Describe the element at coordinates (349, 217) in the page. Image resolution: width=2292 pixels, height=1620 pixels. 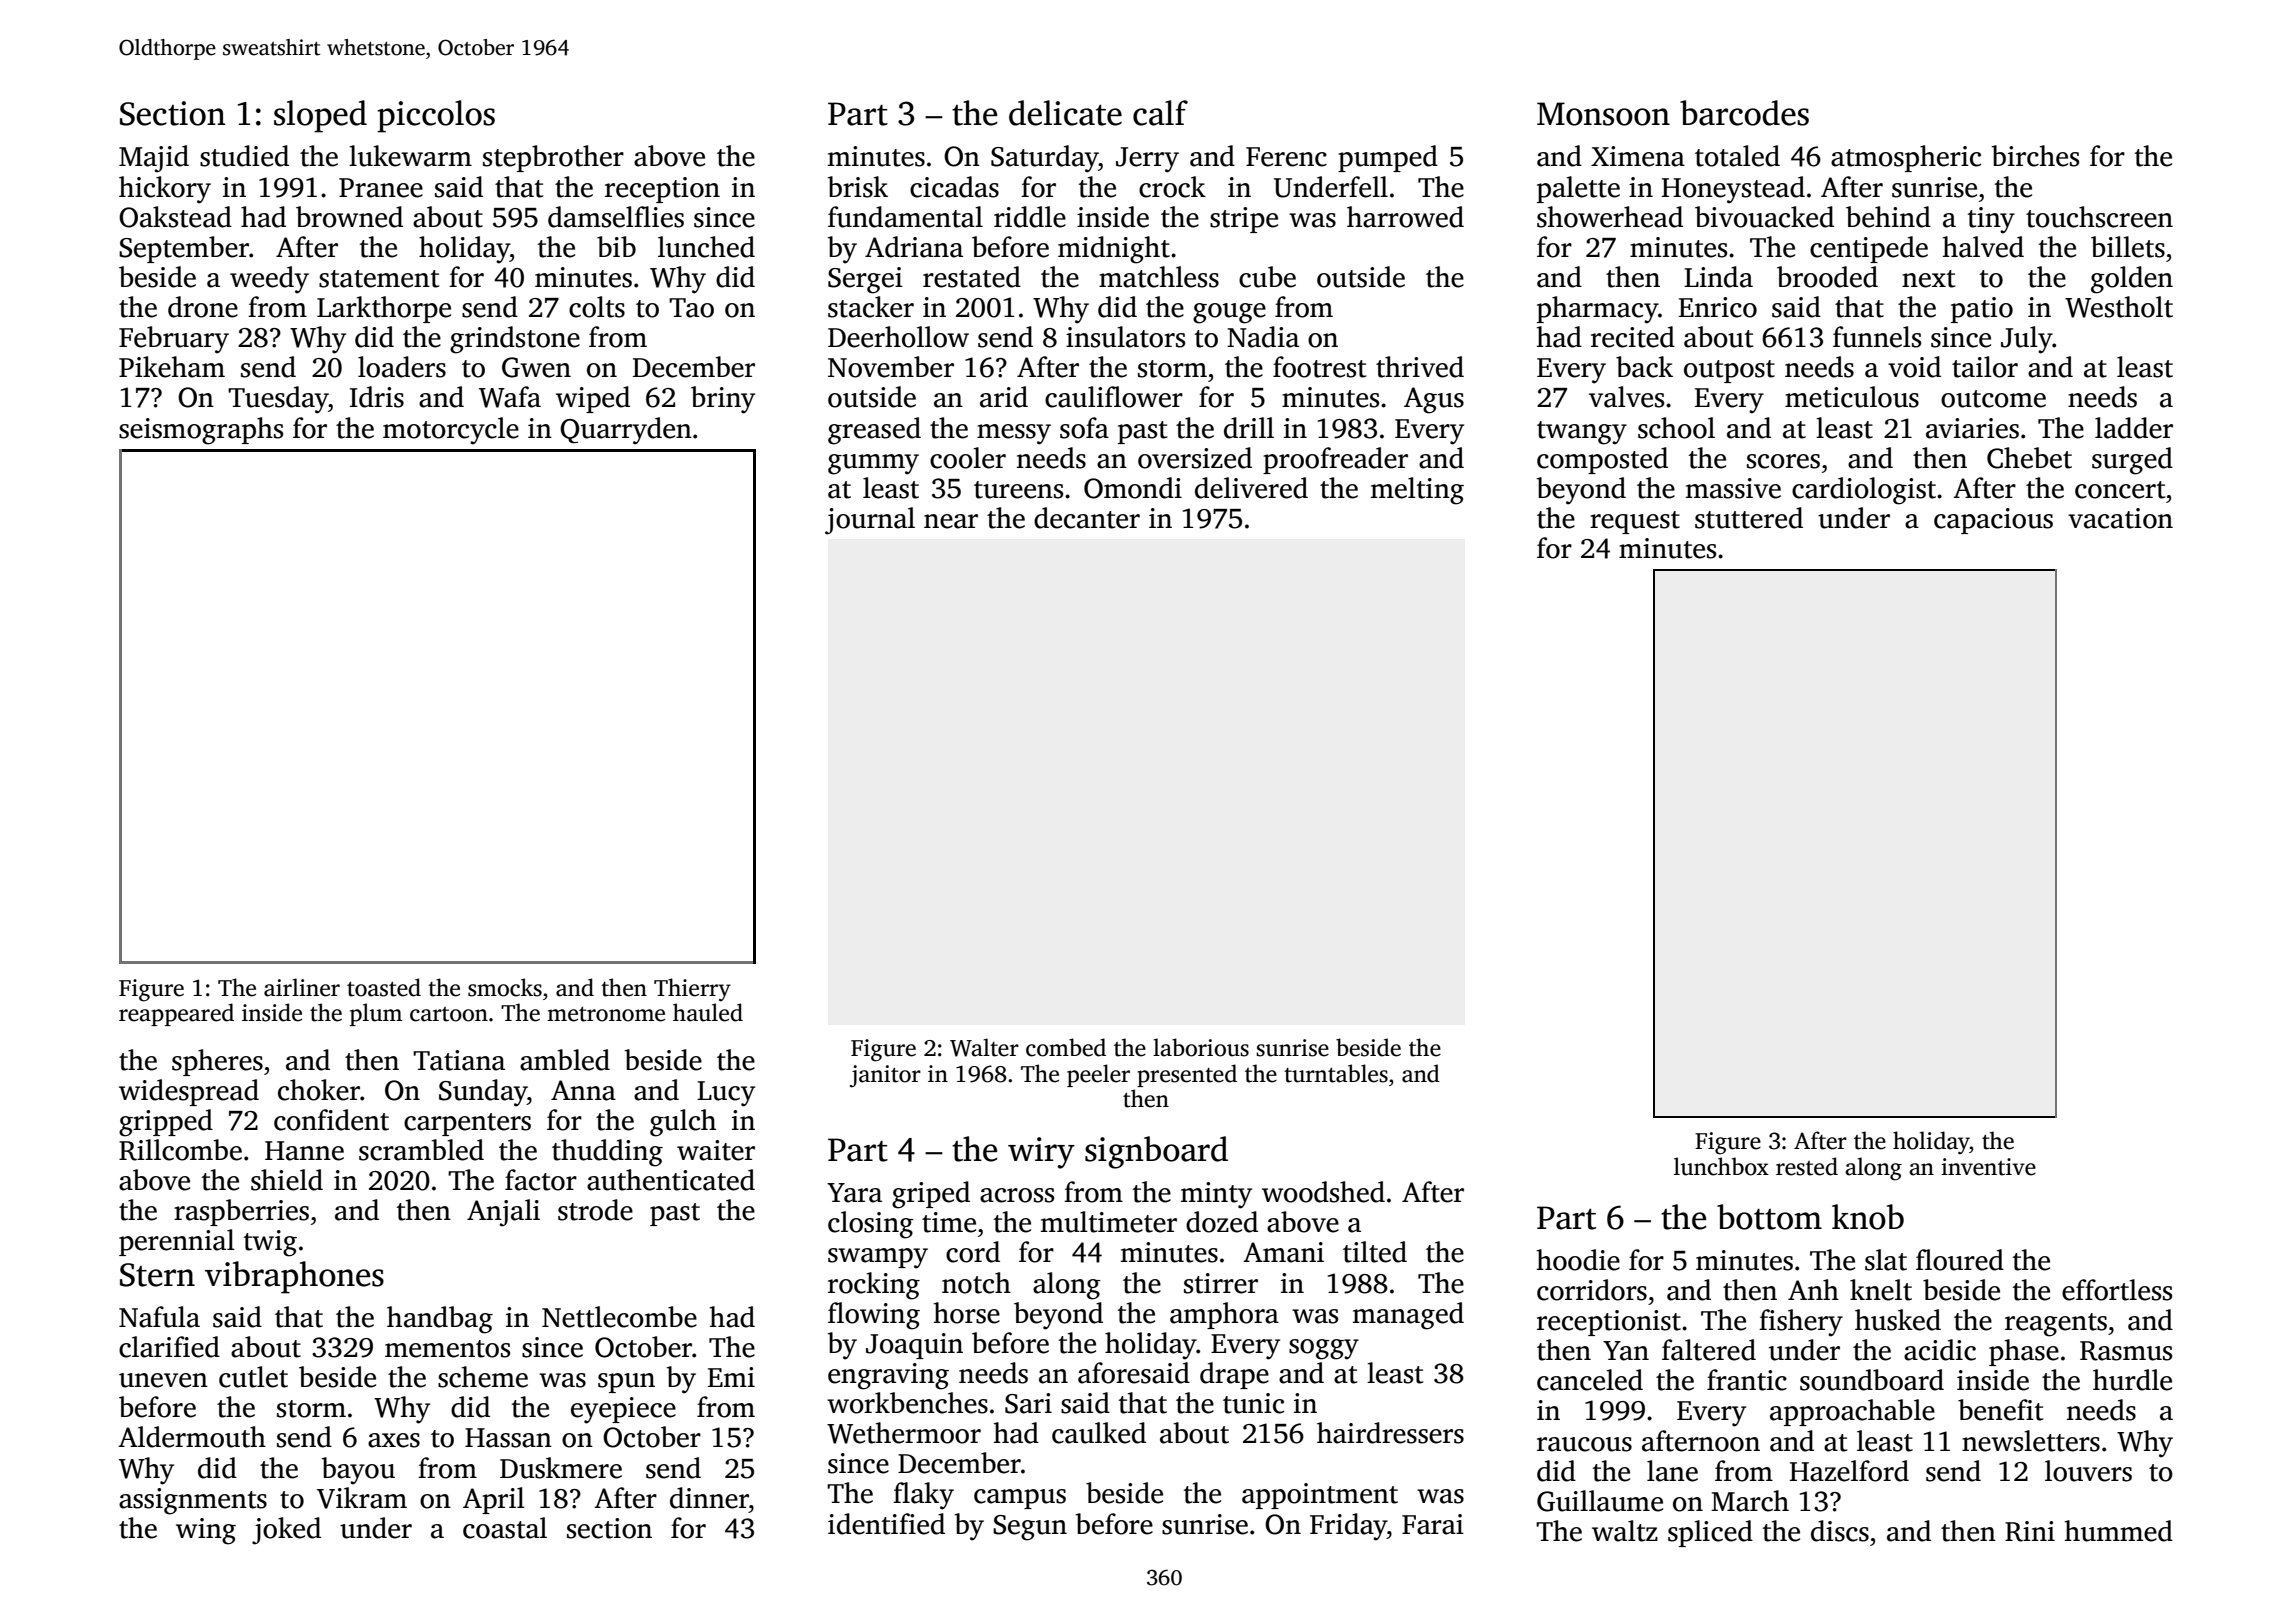
I see `browned` at that location.
